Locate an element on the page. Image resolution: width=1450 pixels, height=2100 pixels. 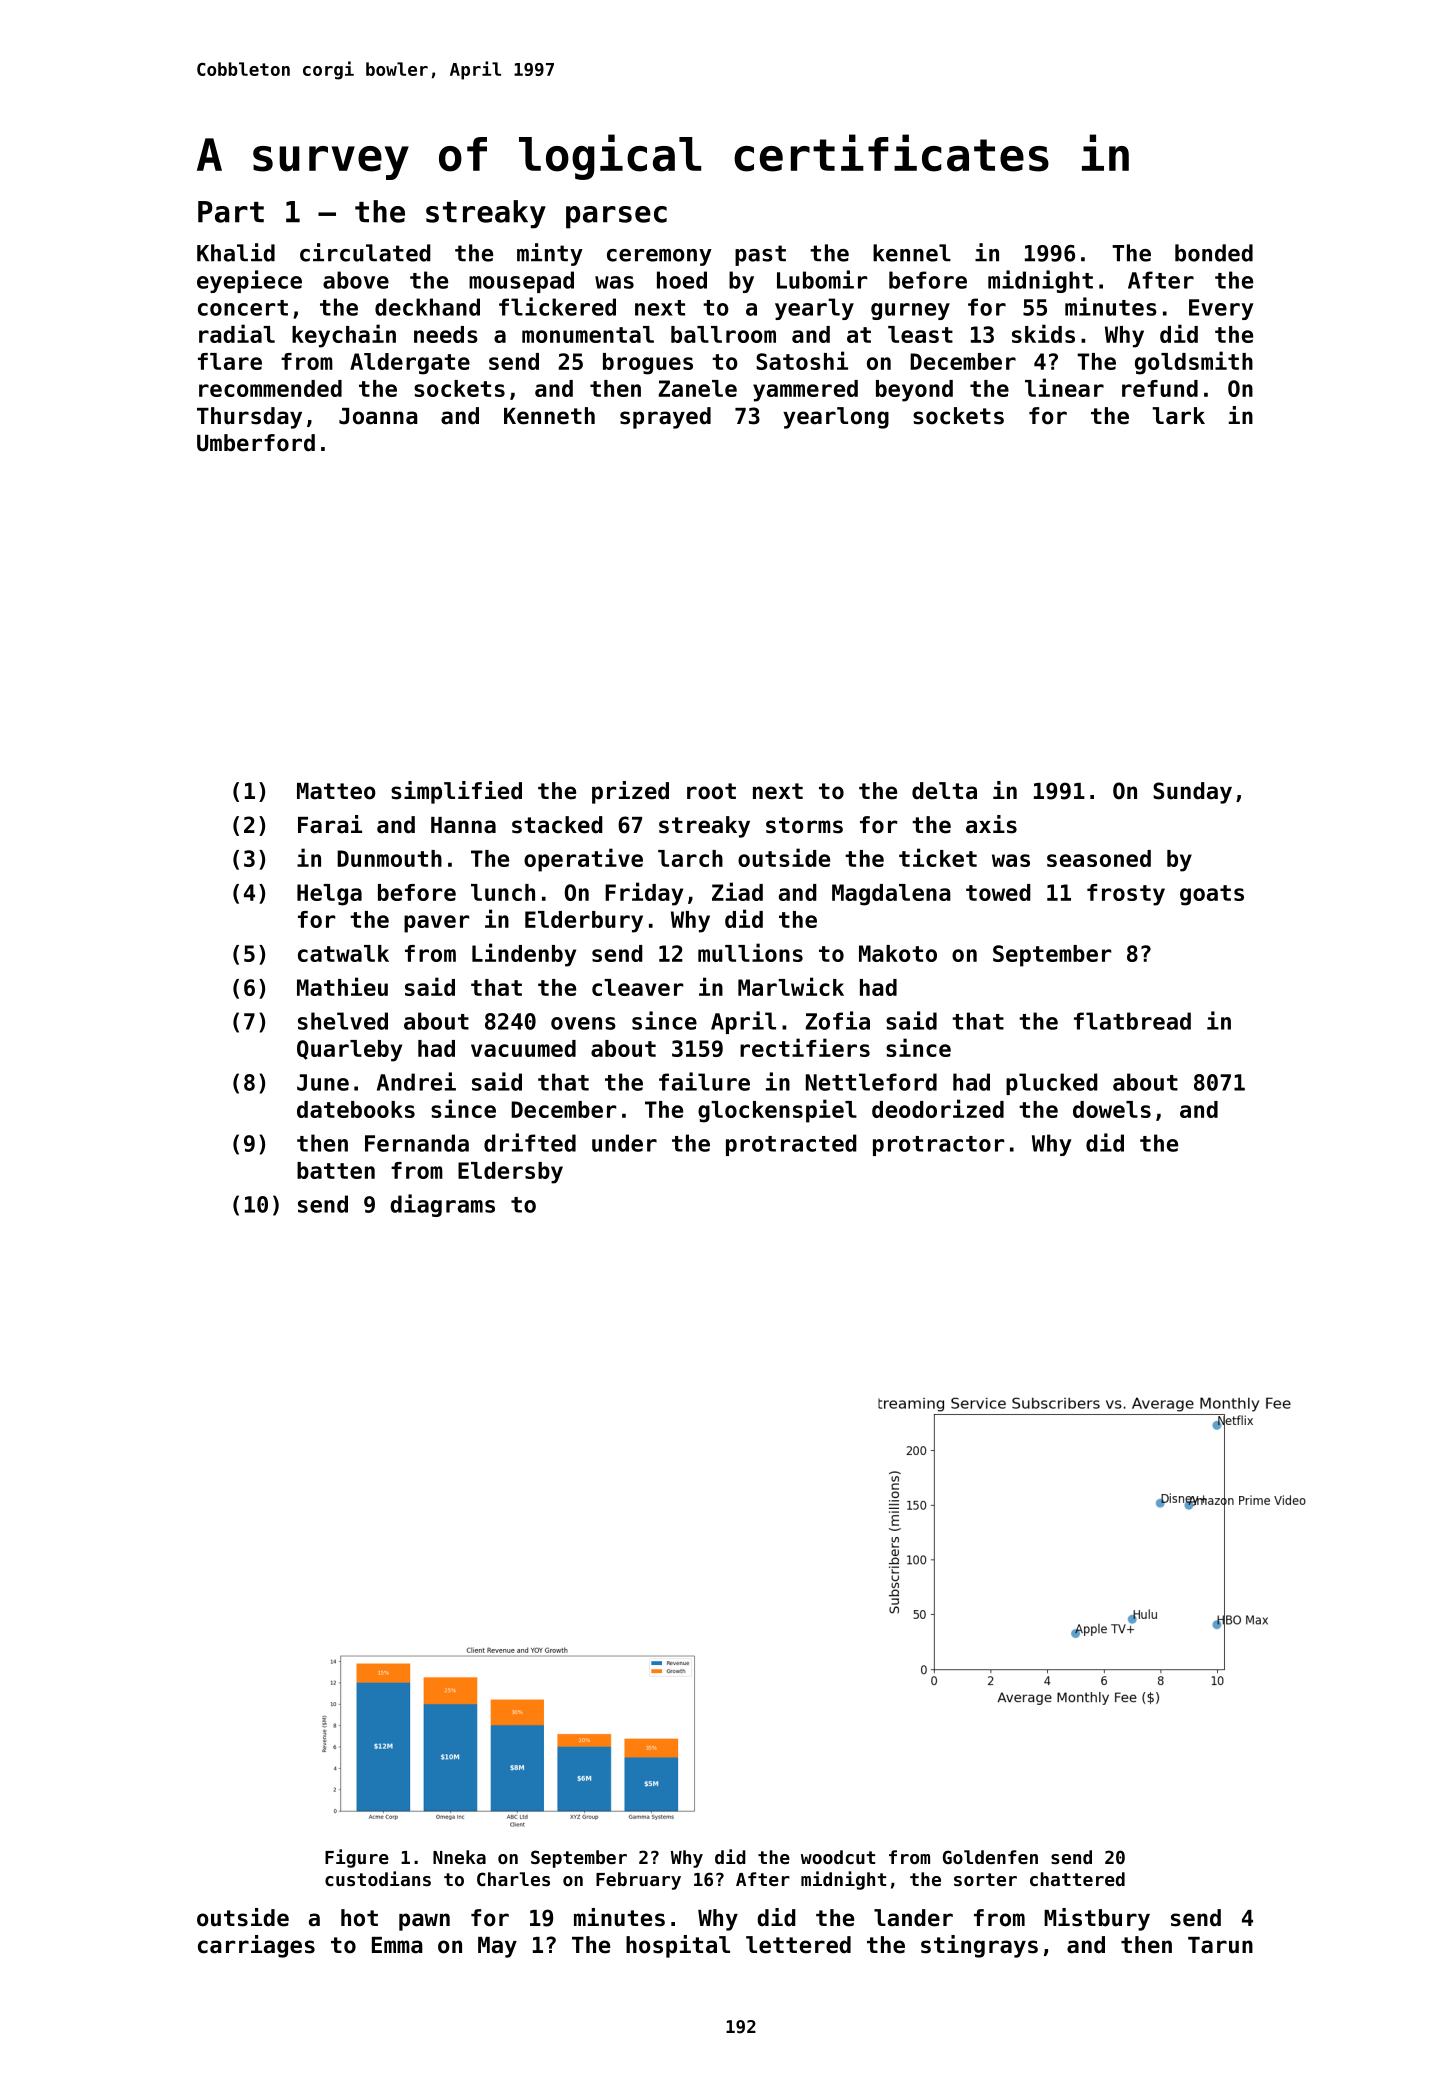
ovens is located at coordinates (583, 1023).
